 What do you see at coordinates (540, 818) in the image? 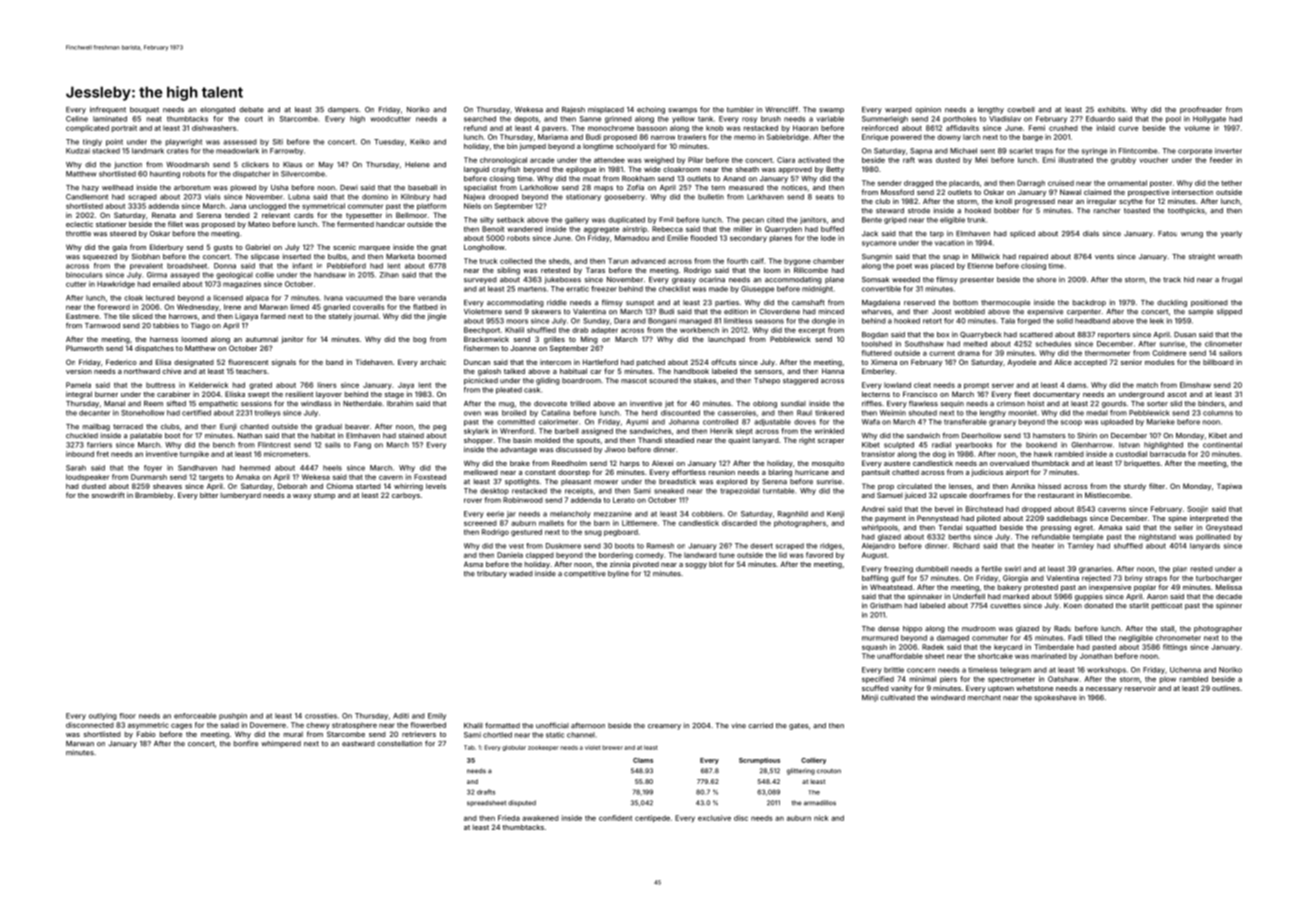
I see `awakened` at bounding box center [540, 818].
